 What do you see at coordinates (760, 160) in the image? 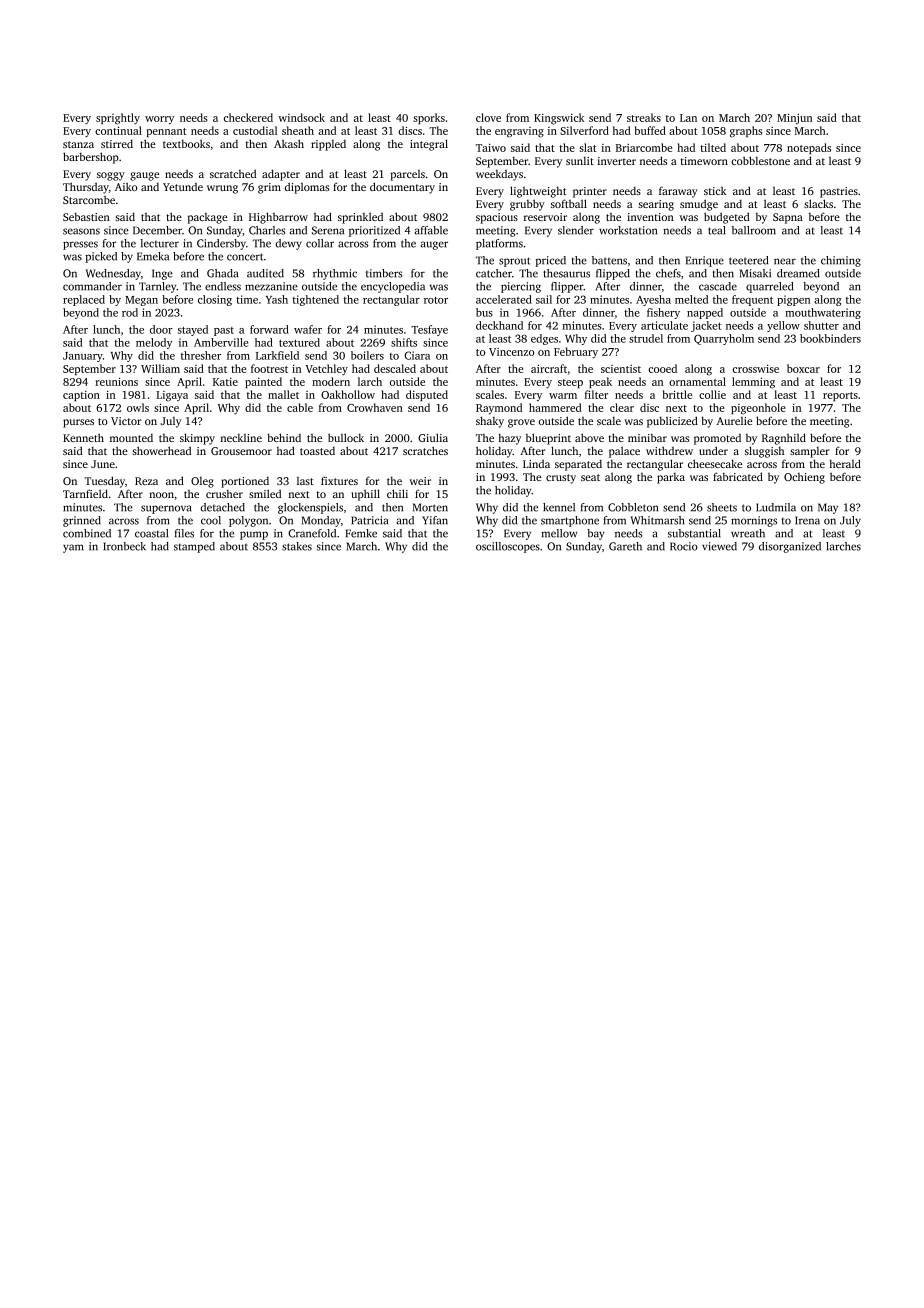
I see `cobblestone` at bounding box center [760, 160].
